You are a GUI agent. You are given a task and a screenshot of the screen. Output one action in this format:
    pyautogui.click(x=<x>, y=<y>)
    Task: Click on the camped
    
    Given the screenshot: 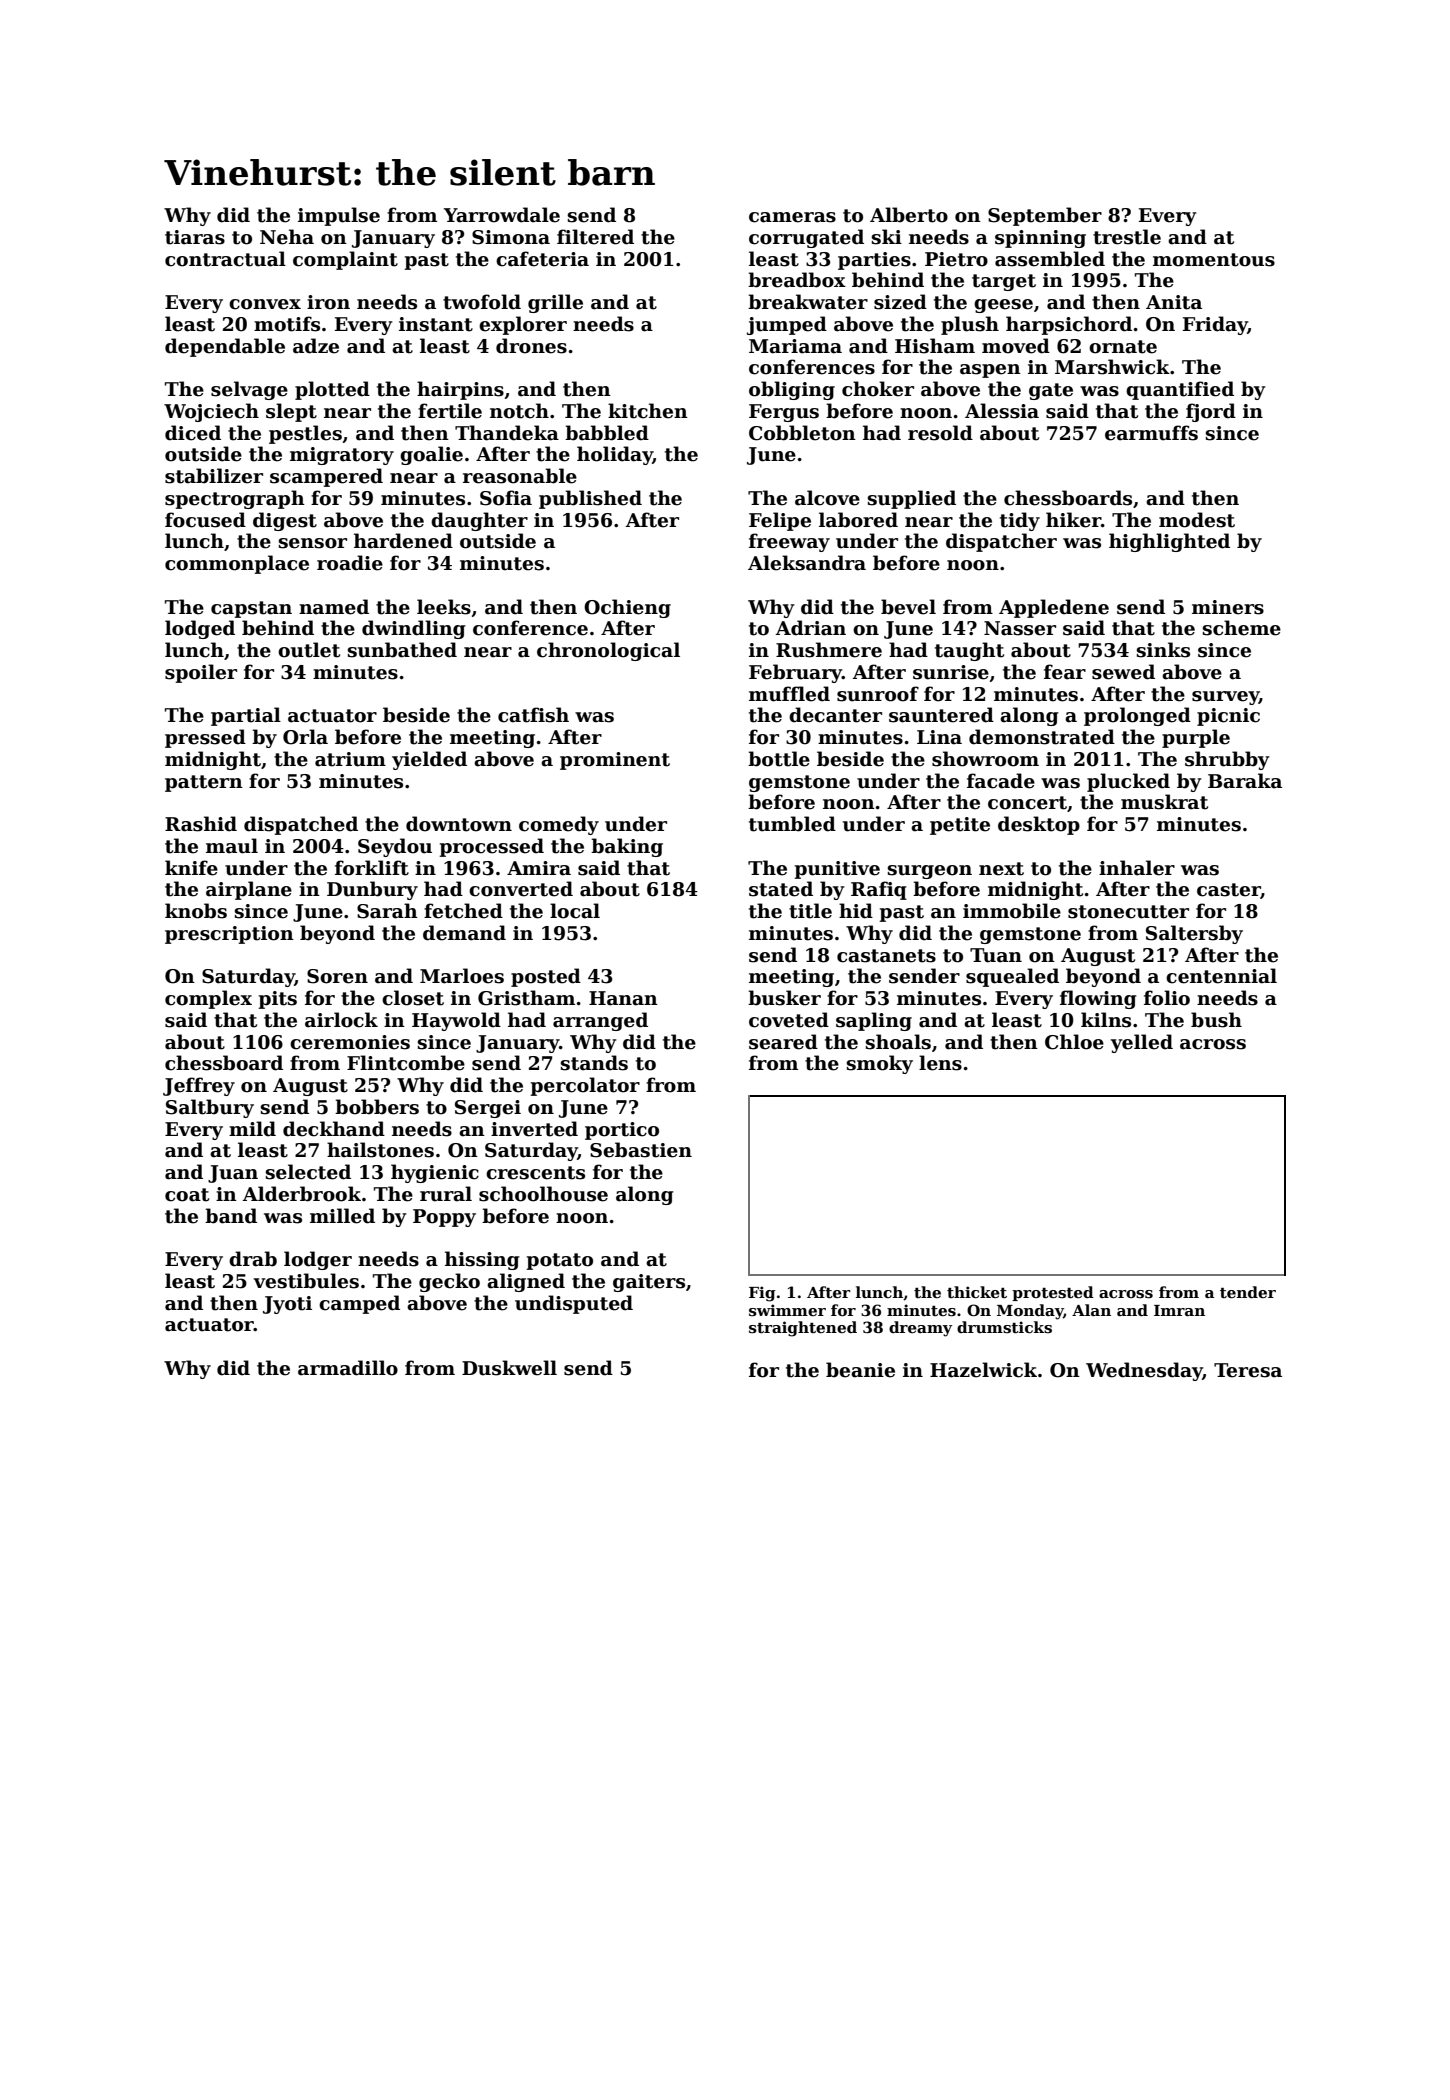 What is the action you would take?
    pyautogui.click(x=359, y=1304)
